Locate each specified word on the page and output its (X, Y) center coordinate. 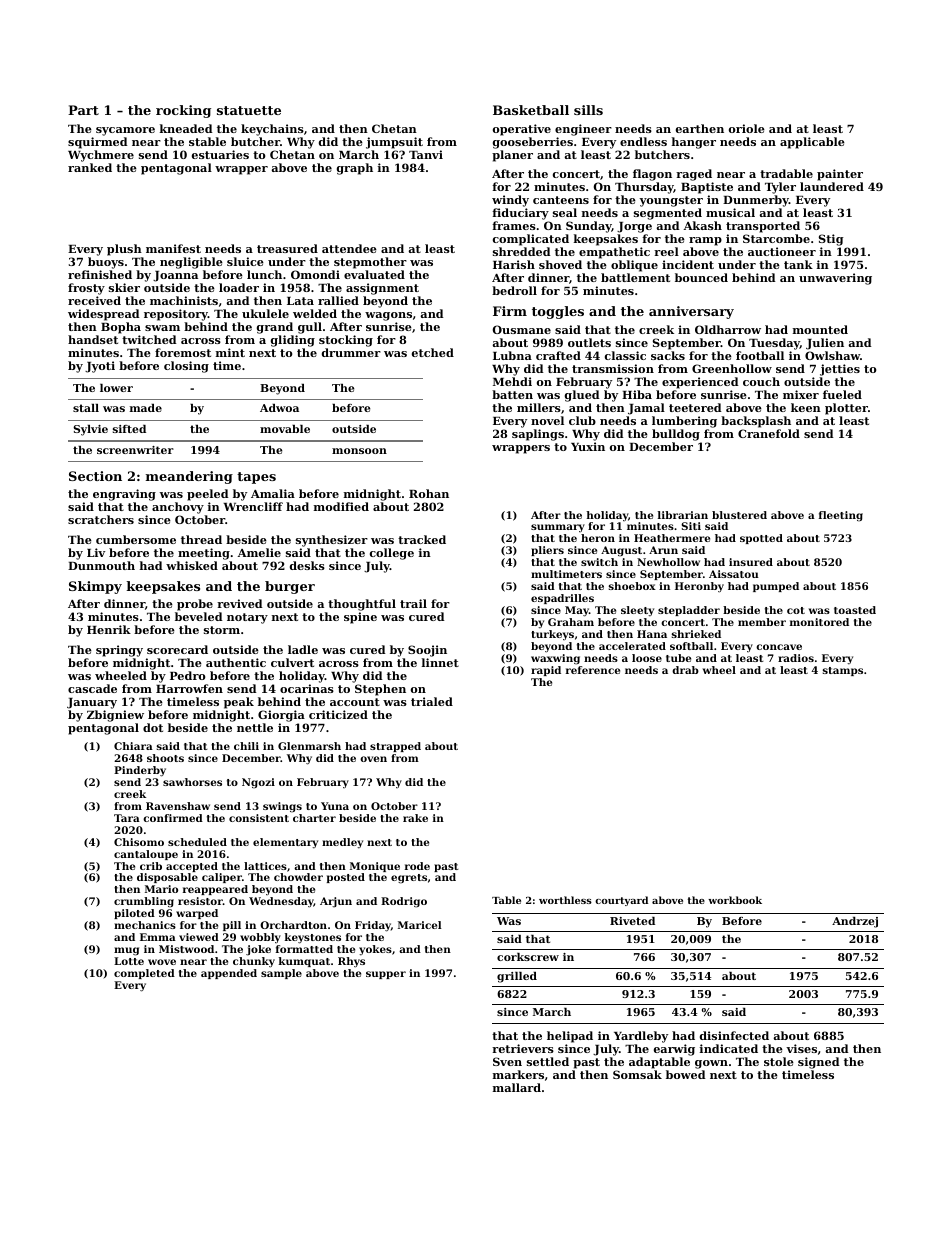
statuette (249, 110)
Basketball (531, 110)
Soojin (427, 651)
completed (144, 974)
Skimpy (95, 587)
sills (588, 110)
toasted (855, 610)
